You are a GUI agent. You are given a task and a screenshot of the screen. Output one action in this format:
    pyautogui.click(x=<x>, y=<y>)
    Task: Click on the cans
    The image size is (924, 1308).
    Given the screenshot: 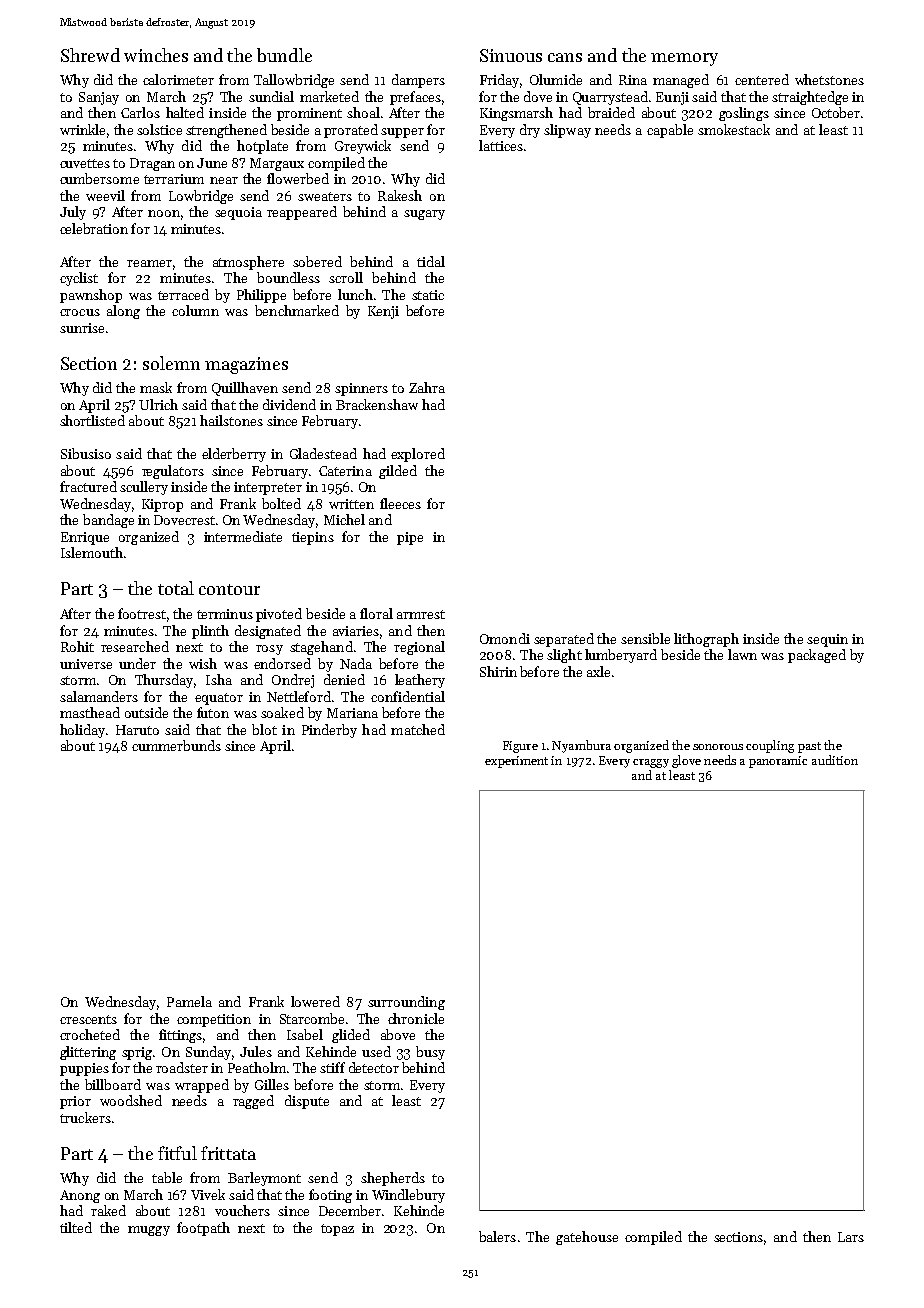 What is the action you would take?
    pyautogui.click(x=565, y=57)
